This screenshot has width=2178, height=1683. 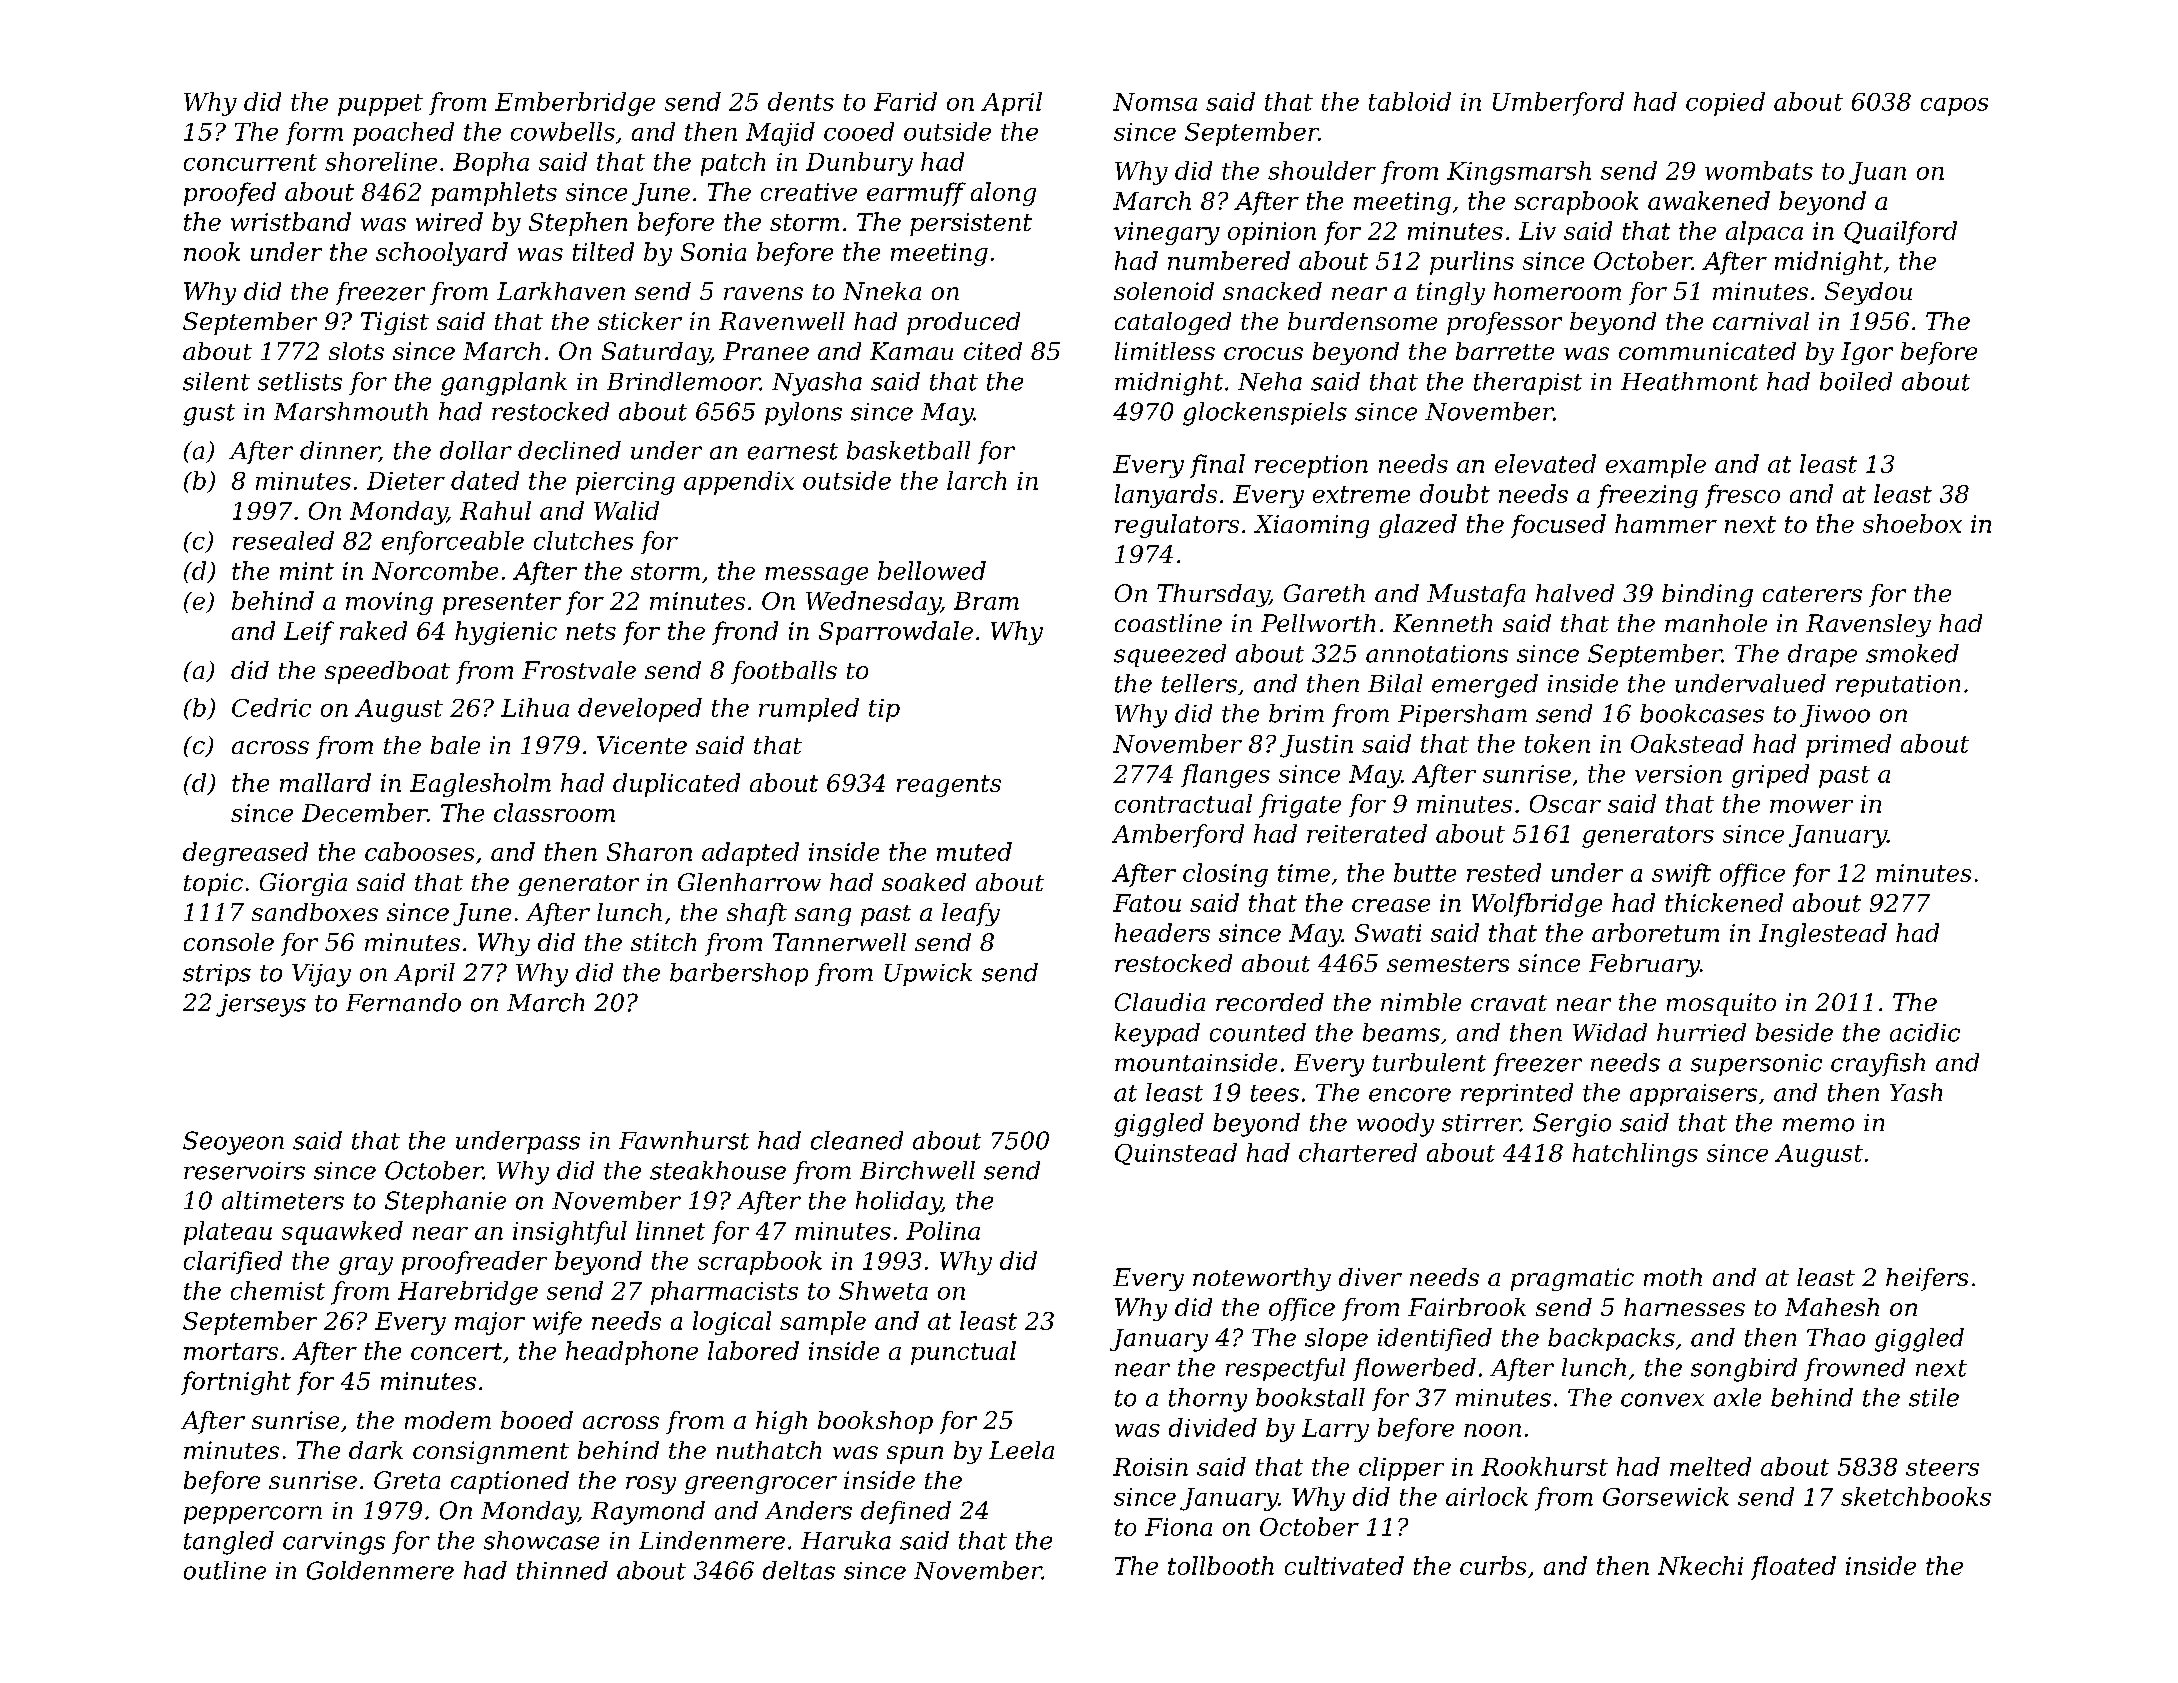 What do you see at coordinates (575, 104) in the screenshot?
I see `Emberbridge` at bounding box center [575, 104].
